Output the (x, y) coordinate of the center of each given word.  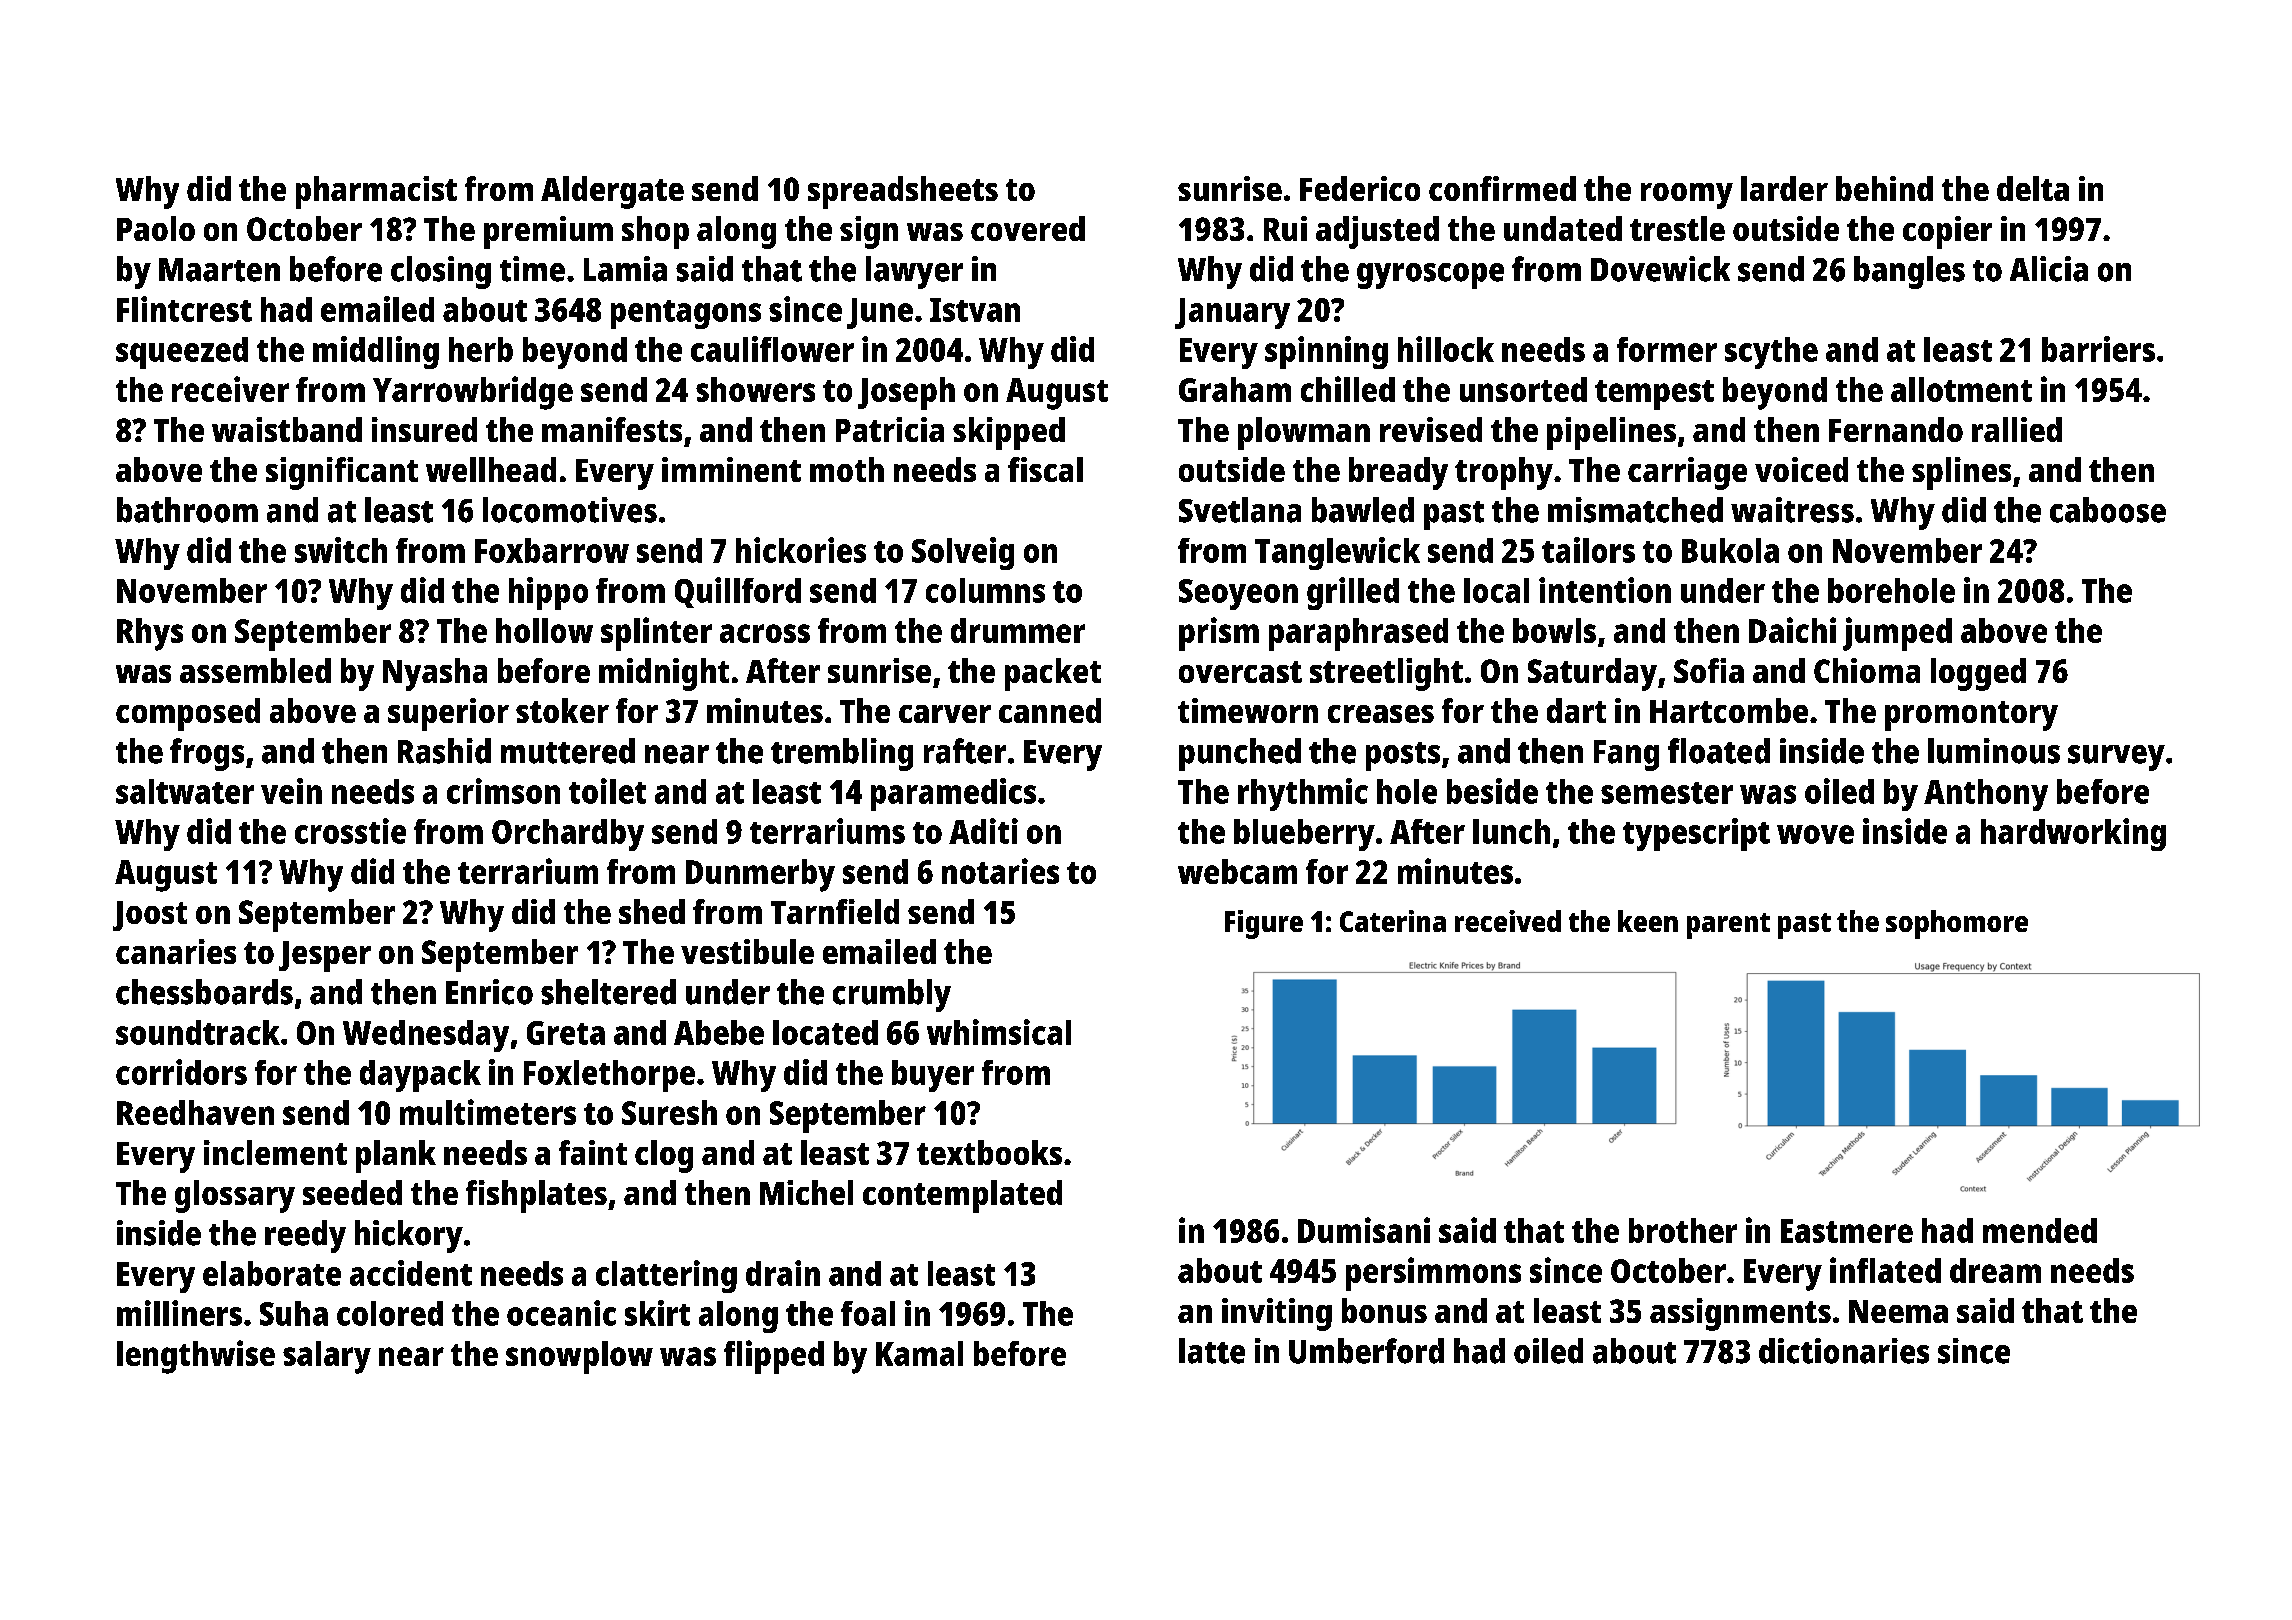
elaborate (272, 1273)
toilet (607, 791)
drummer (1018, 630)
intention (1605, 590)
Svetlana (1240, 510)
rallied (2017, 429)
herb (481, 349)
